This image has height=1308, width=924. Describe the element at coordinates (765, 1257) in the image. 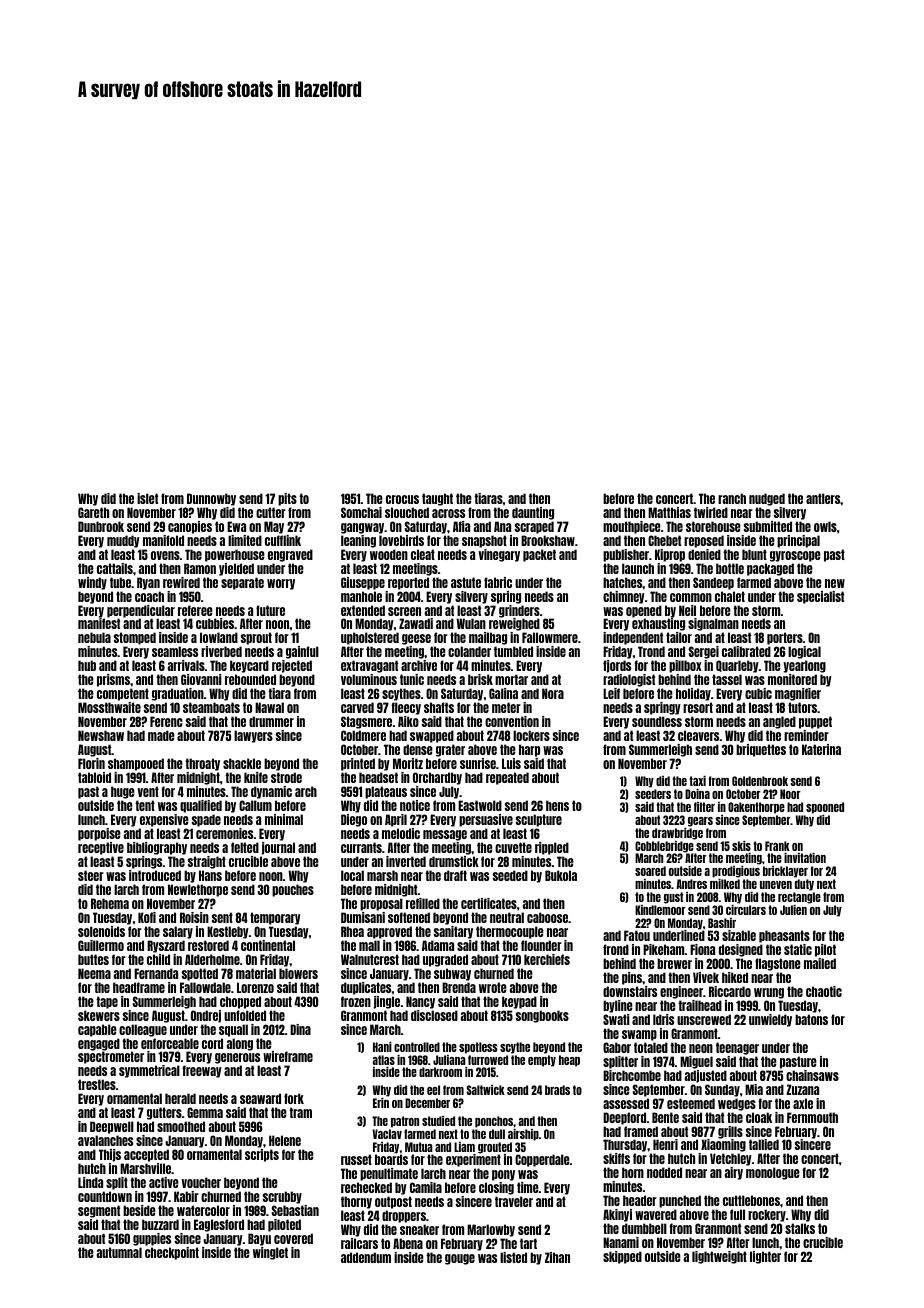

I see `lighter` at that location.
